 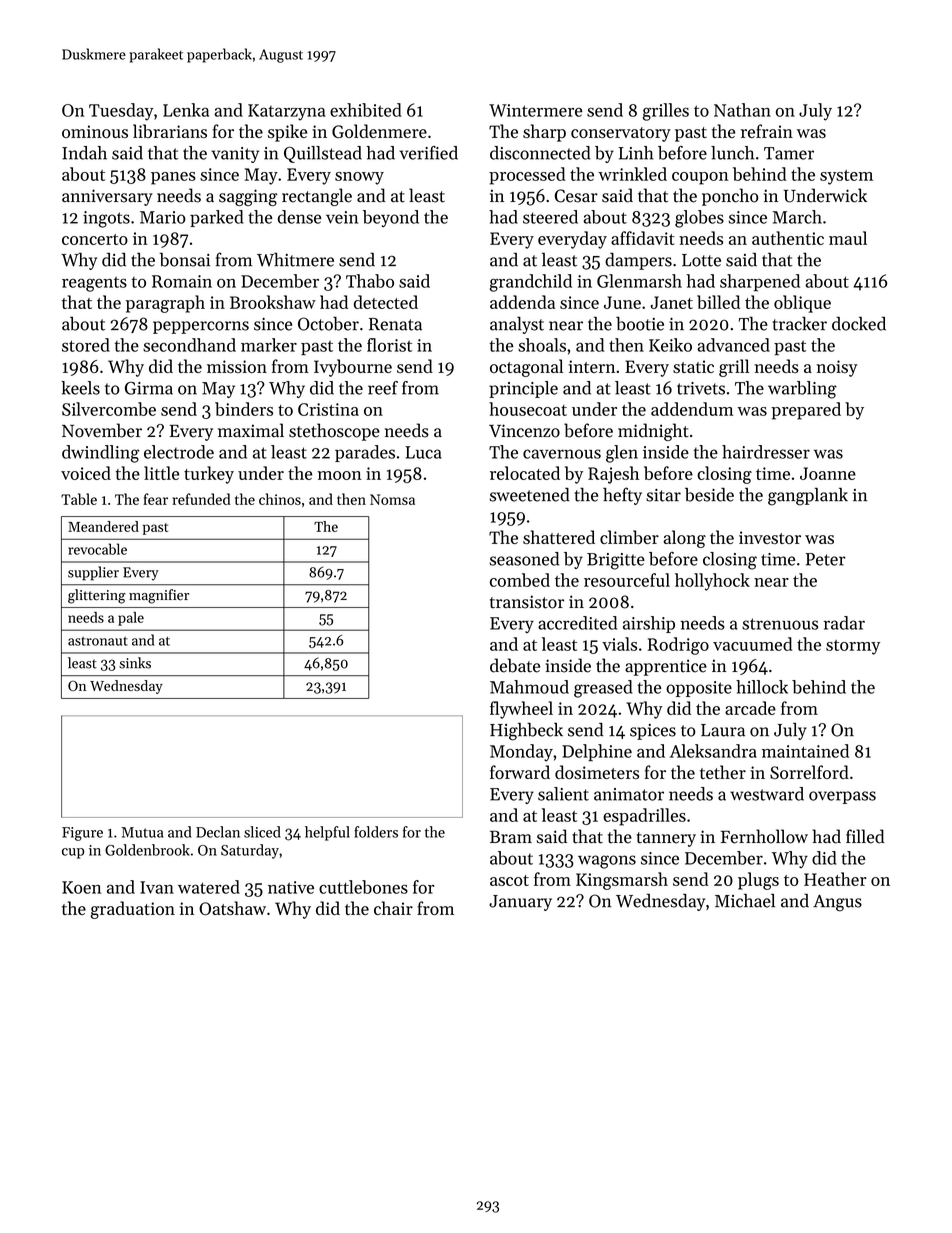 What do you see at coordinates (132, 910) in the image?
I see `graduation` at bounding box center [132, 910].
